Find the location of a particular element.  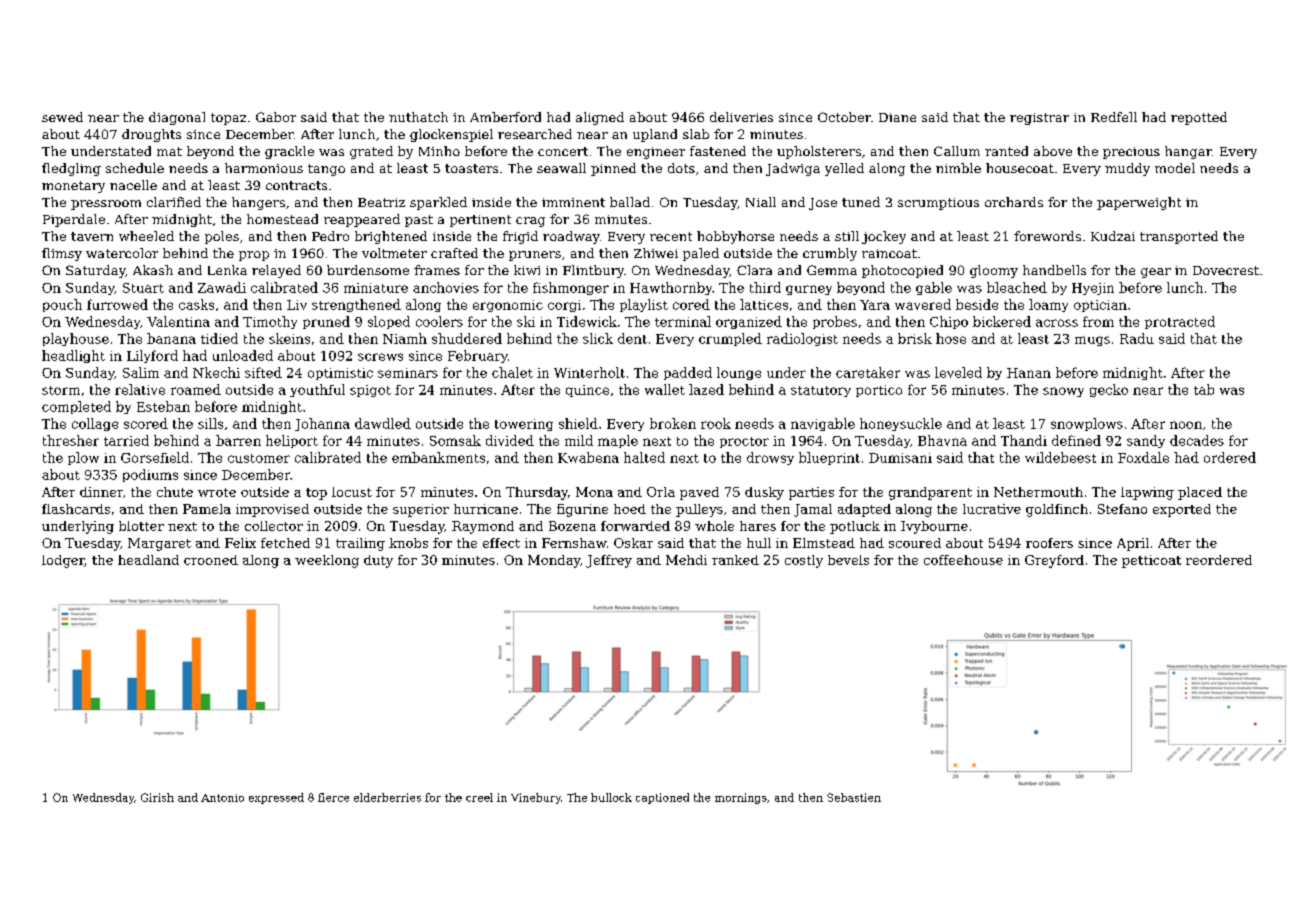

Vinebury is located at coordinates (536, 798).
